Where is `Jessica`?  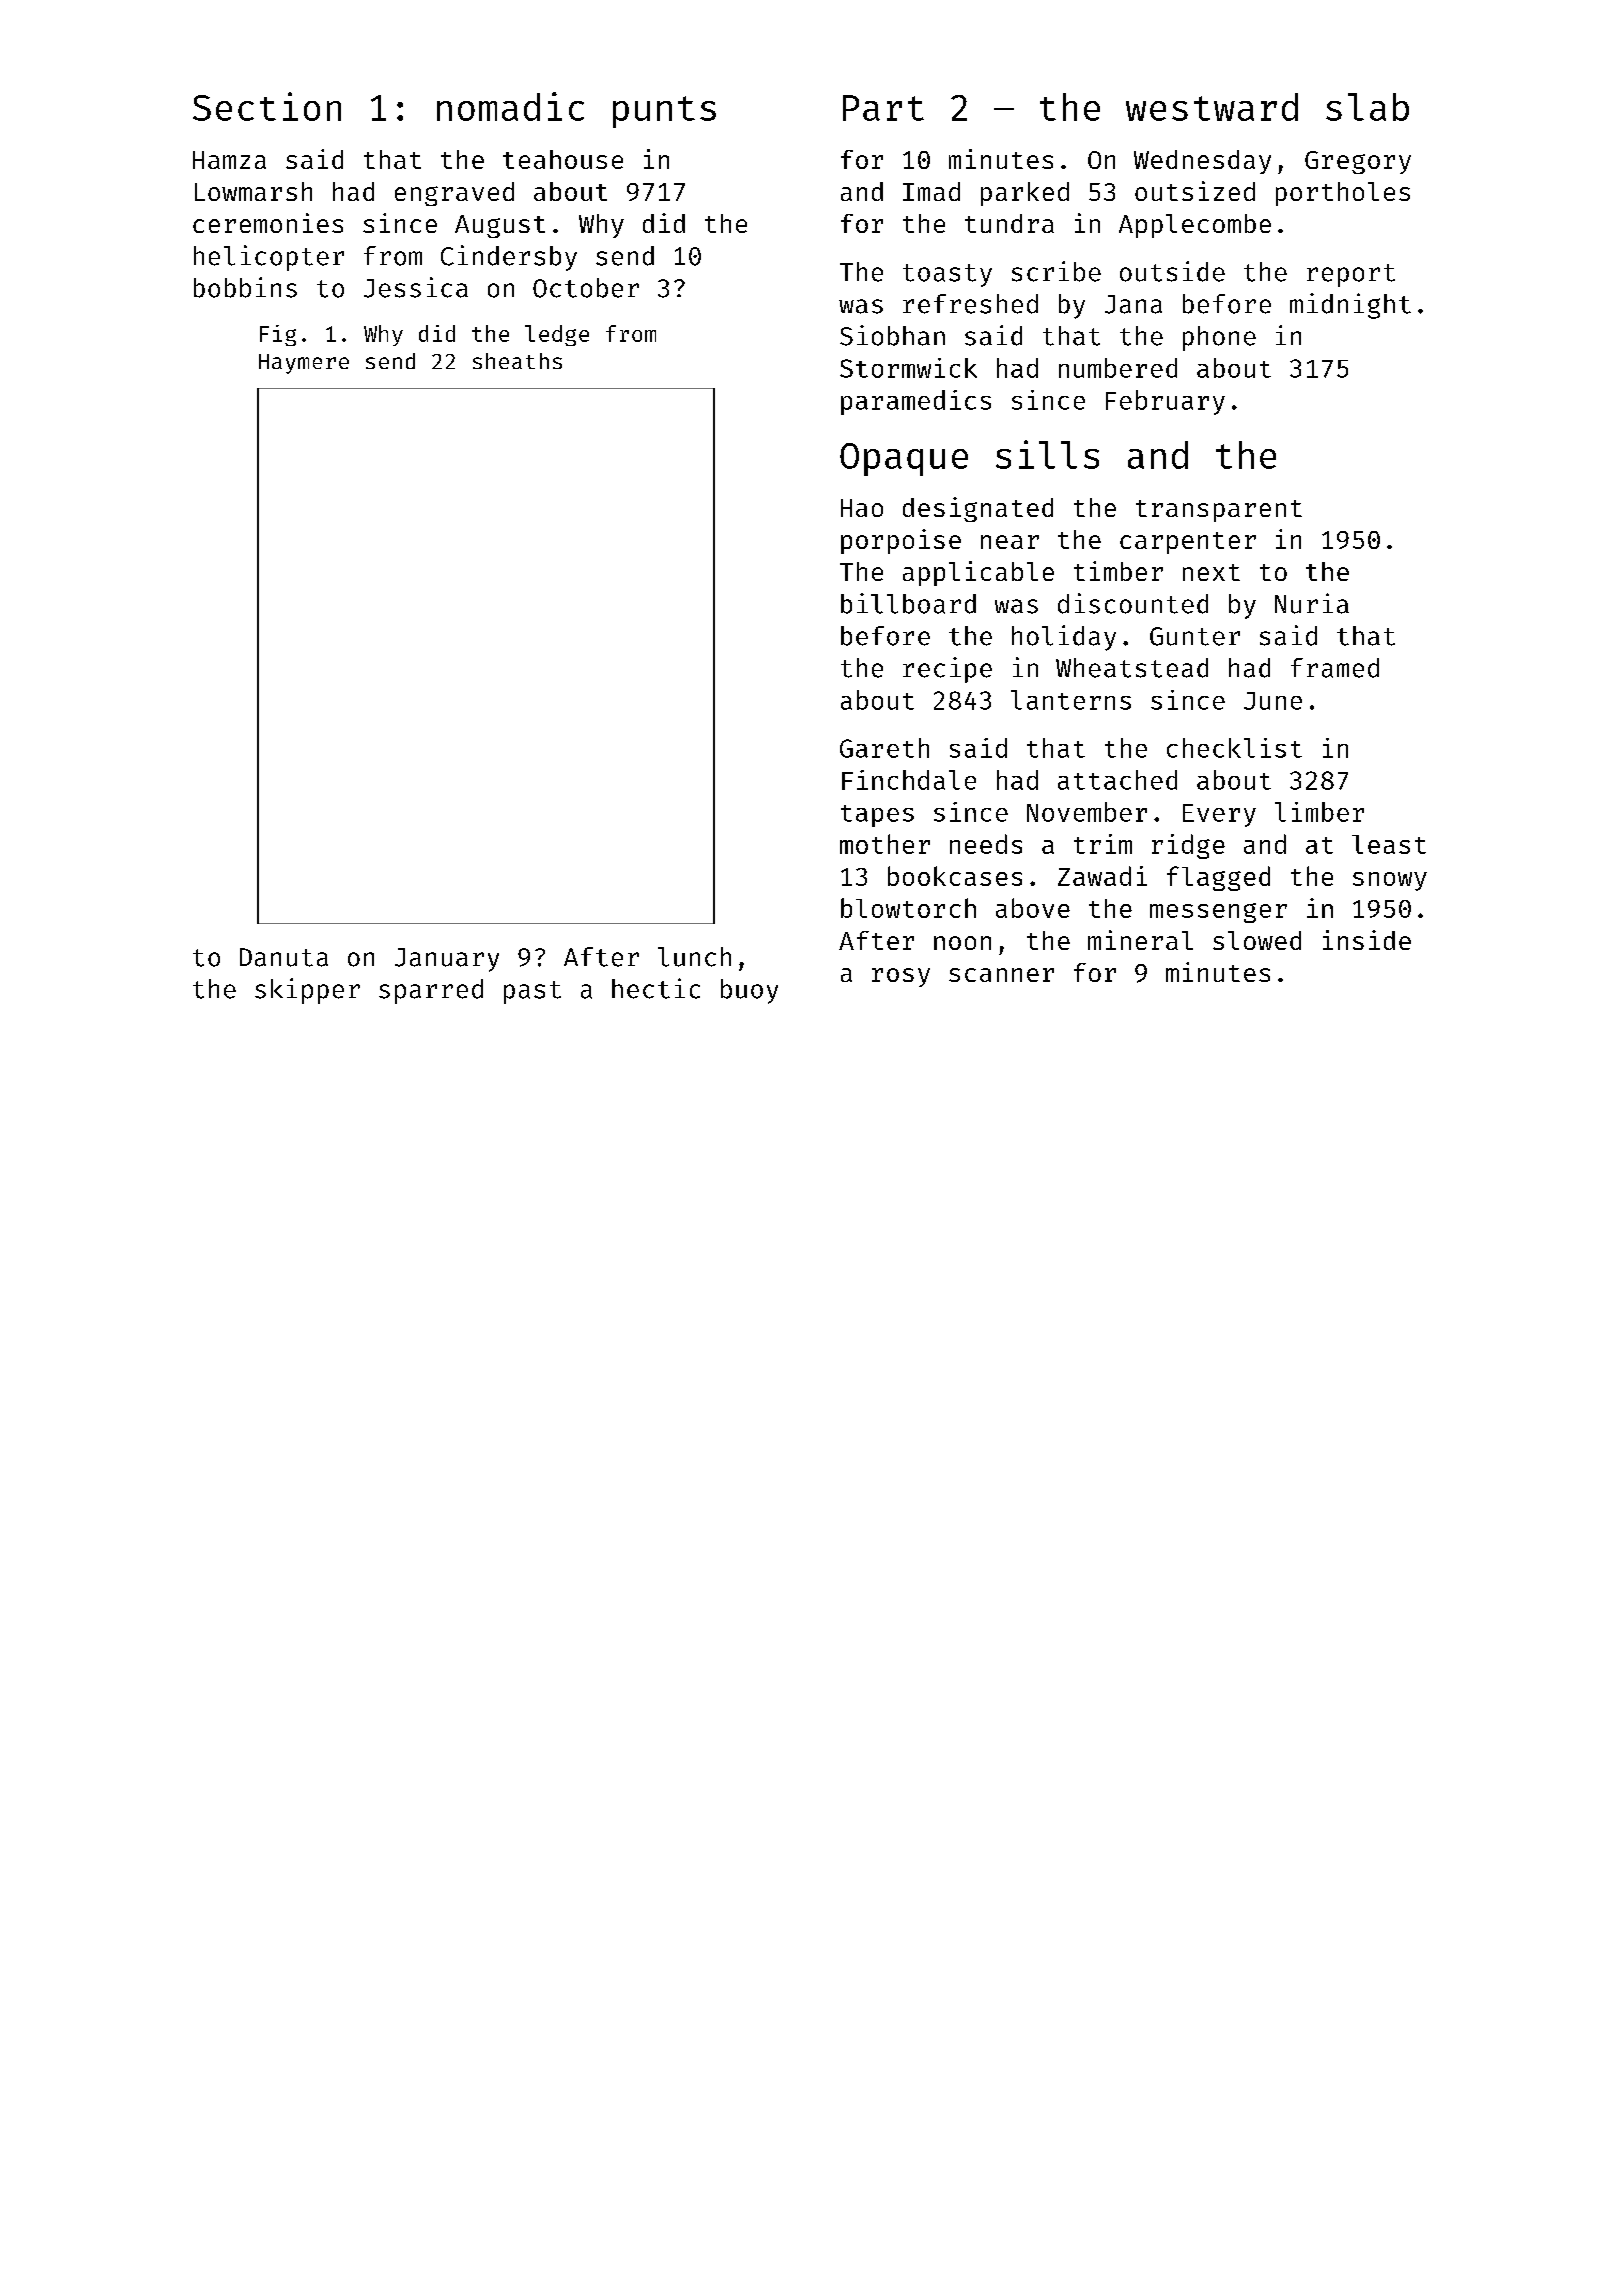
Jessica is located at coordinates (416, 287).
